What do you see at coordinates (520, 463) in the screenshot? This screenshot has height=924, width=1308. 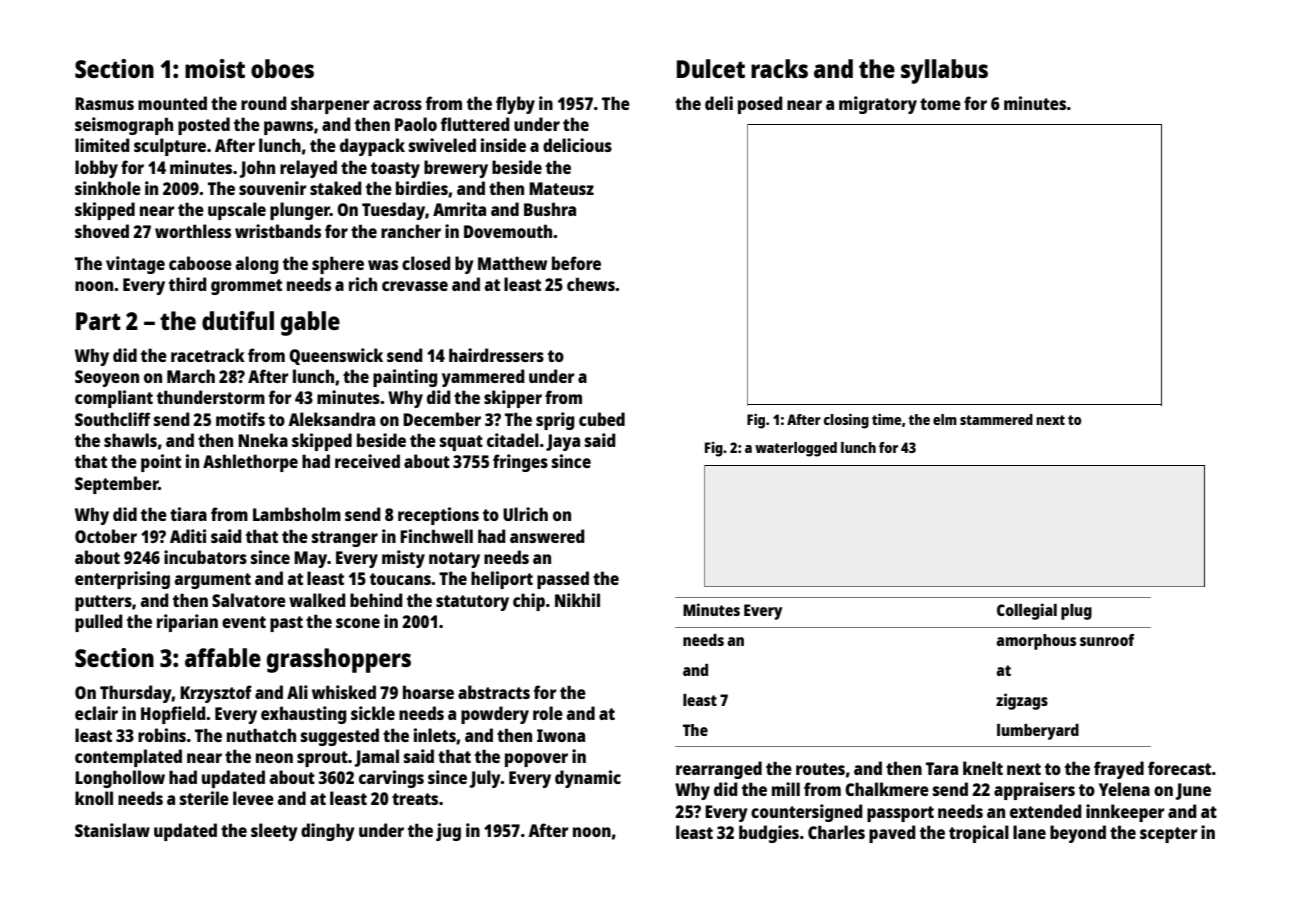 I see `fringes` at bounding box center [520, 463].
